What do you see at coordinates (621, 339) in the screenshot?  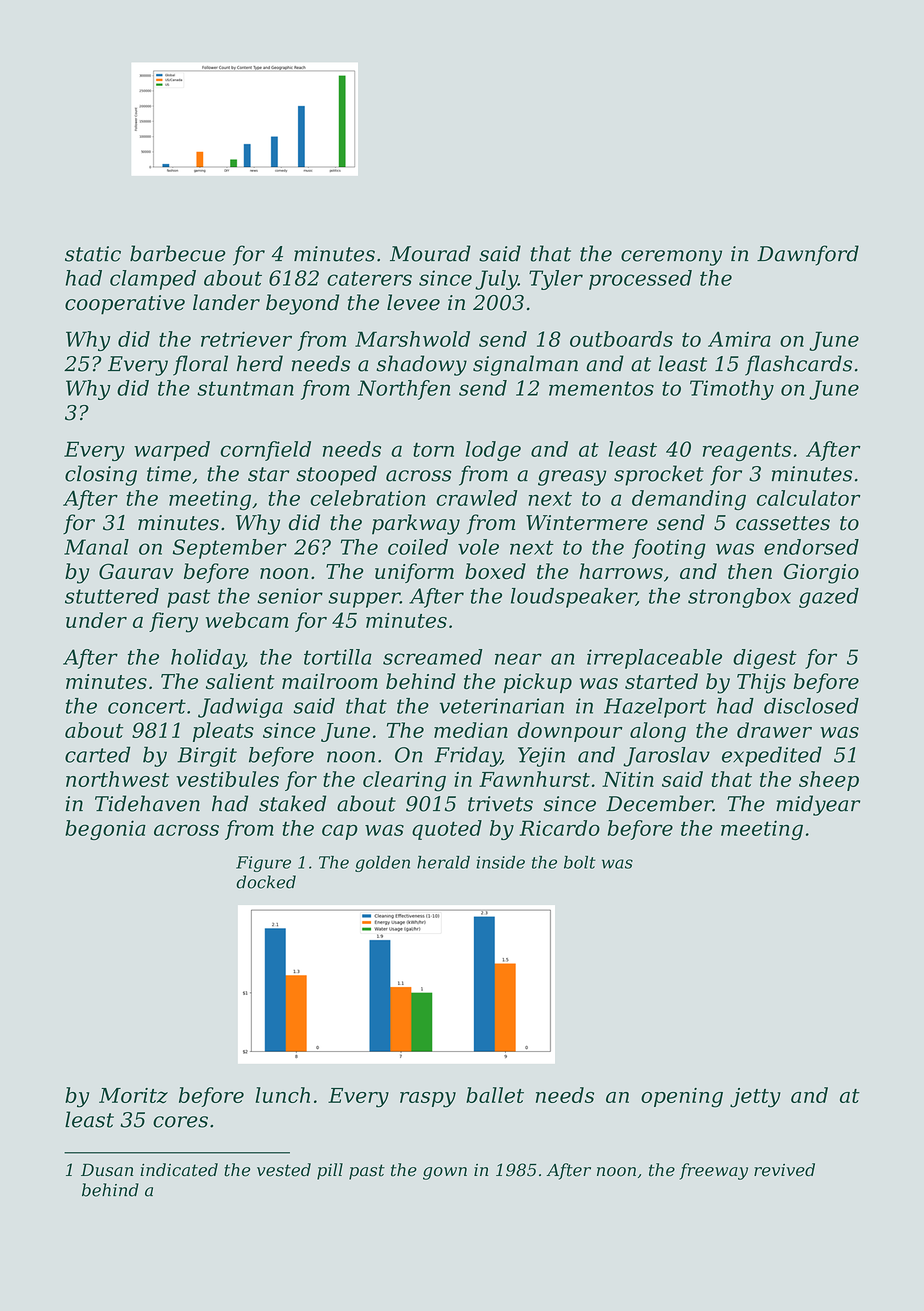 I see `outboards` at bounding box center [621, 339].
